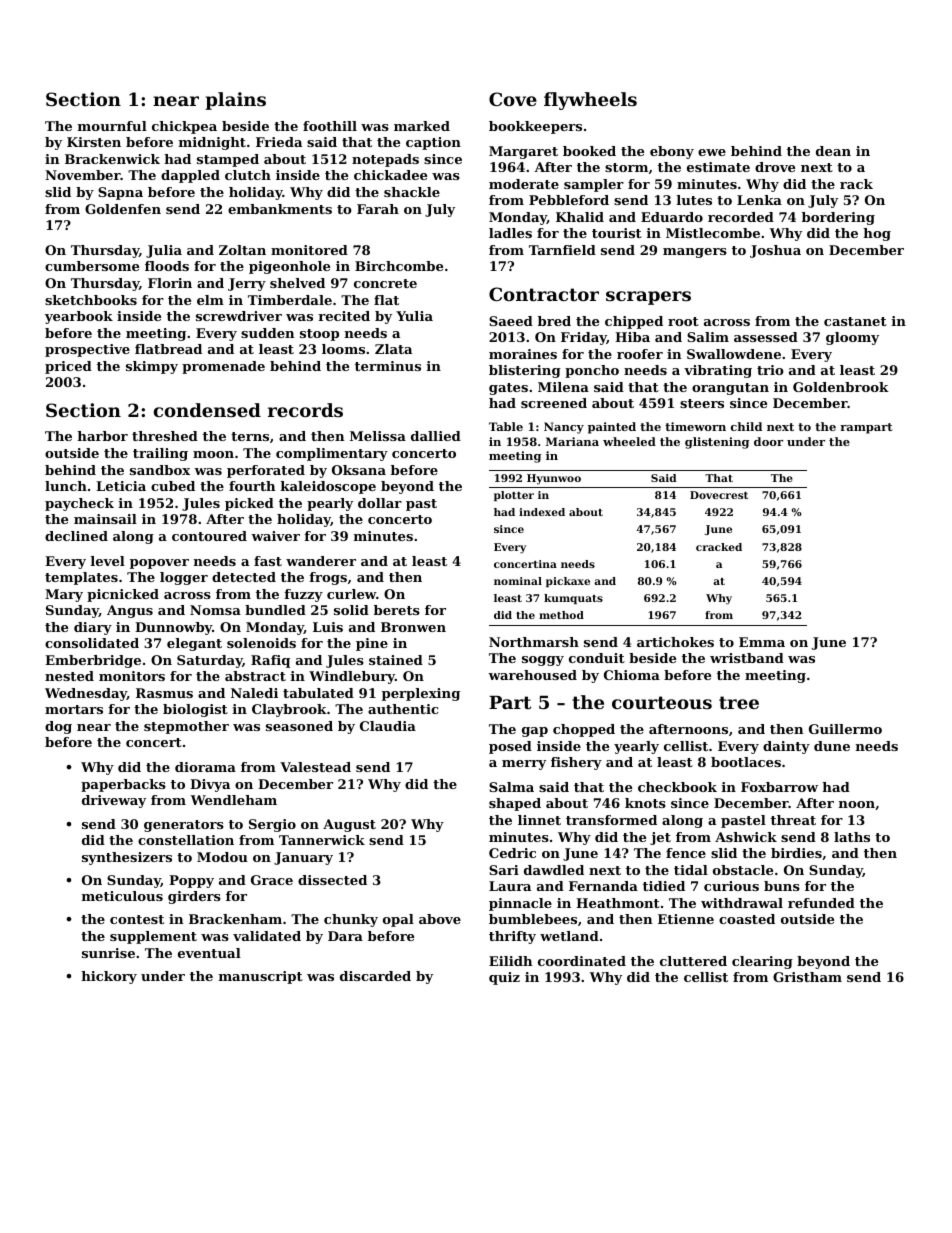 The image size is (952, 1233). Describe the element at coordinates (109, 977) in the screenshot. I see `hickory` at that location.
